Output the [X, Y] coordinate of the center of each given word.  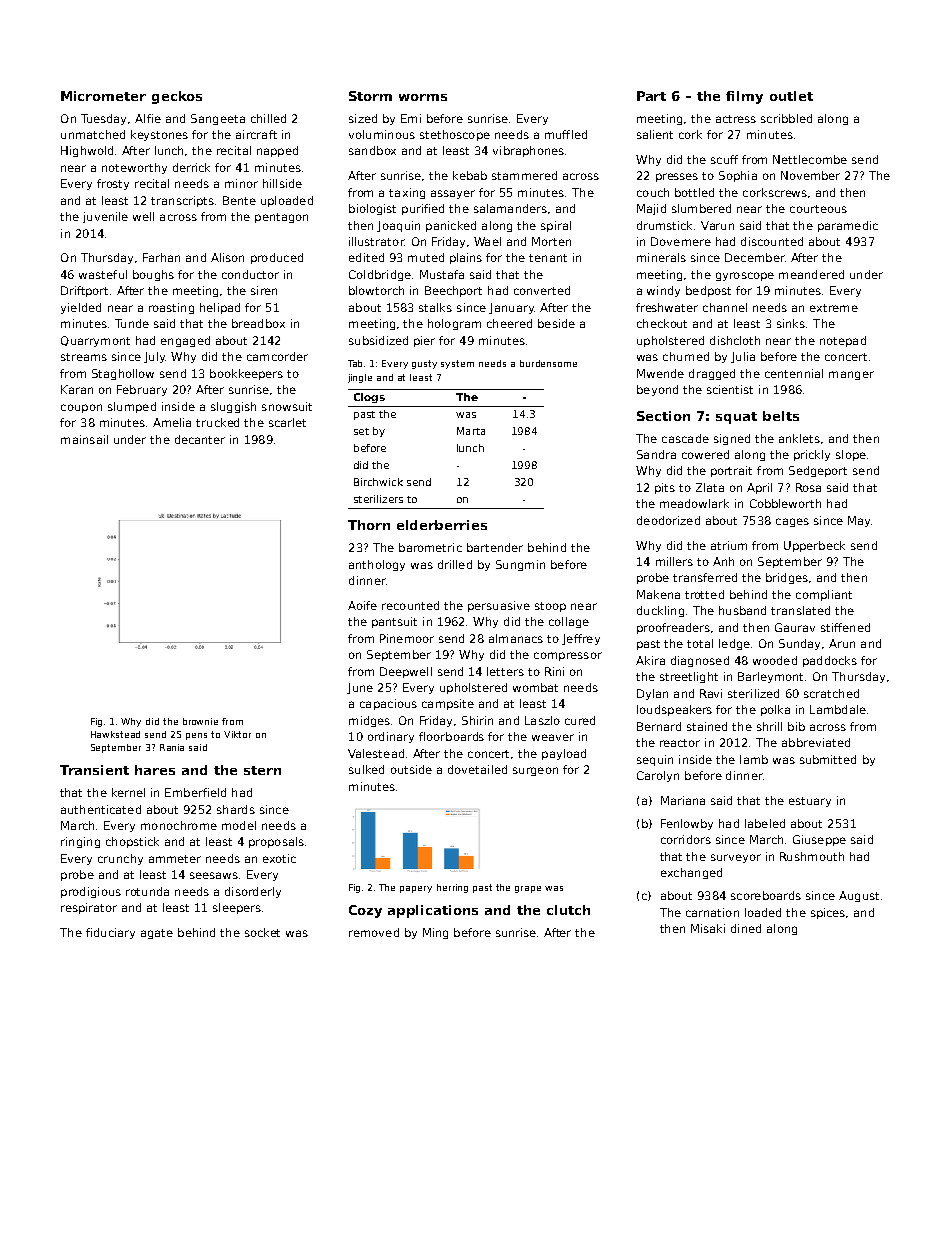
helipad [220, 308]
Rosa [808, 487]
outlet [791, 96]
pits [665, 488]
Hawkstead [115, 734]
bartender [495, 547]
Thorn [369, 525]
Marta [471, 431]
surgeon [535, 771]
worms [423, 97]
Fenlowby [687, 824]
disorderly [253, 892]
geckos [177, 97]
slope [851, 455]
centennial [794, 373]
